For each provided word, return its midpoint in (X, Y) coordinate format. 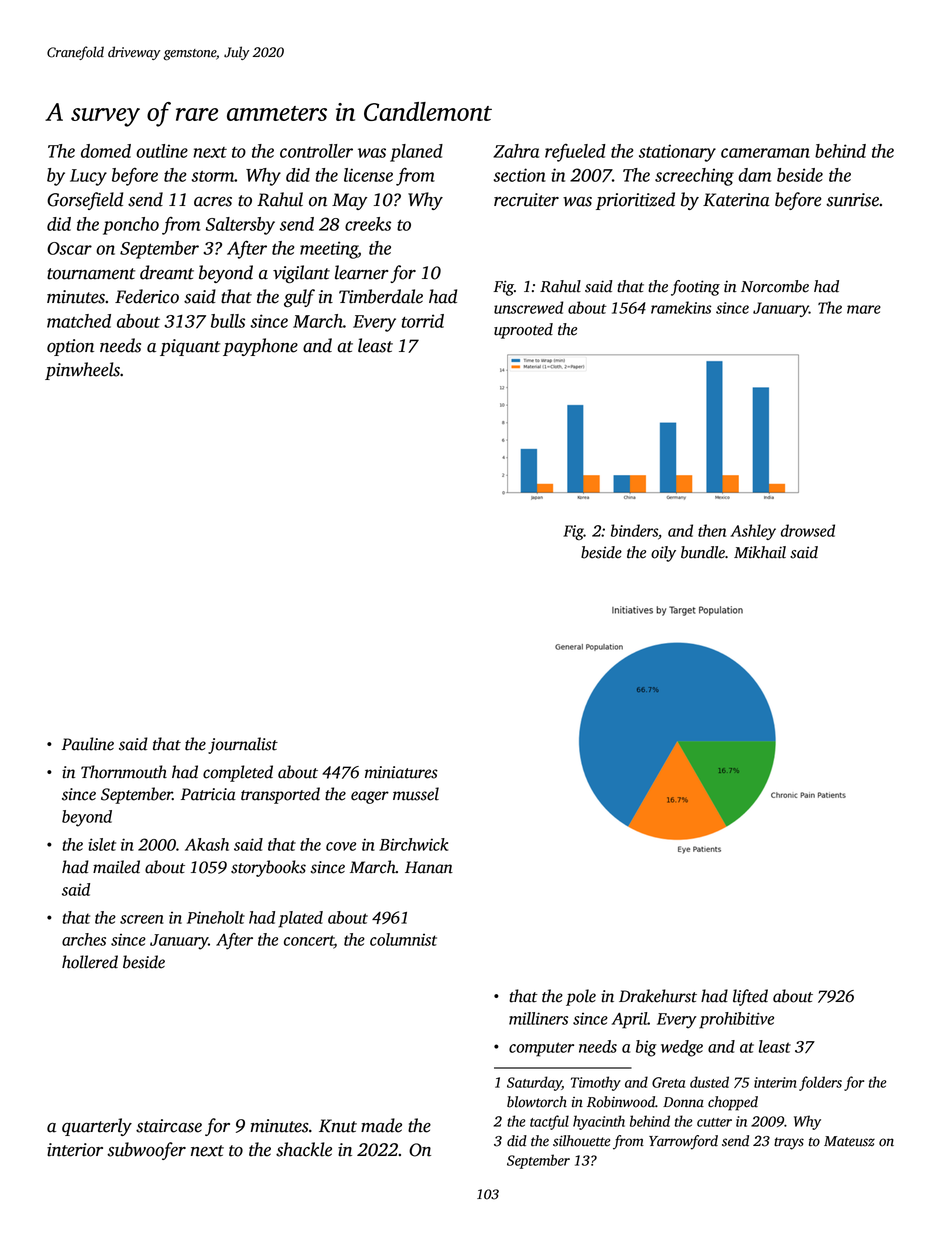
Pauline (88, 744)
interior (75, 1150)
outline (162, 151)
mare (864, 309)
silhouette (582, 1141)
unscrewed (529, 307)
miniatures (401, 772)
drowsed (808, 530)
